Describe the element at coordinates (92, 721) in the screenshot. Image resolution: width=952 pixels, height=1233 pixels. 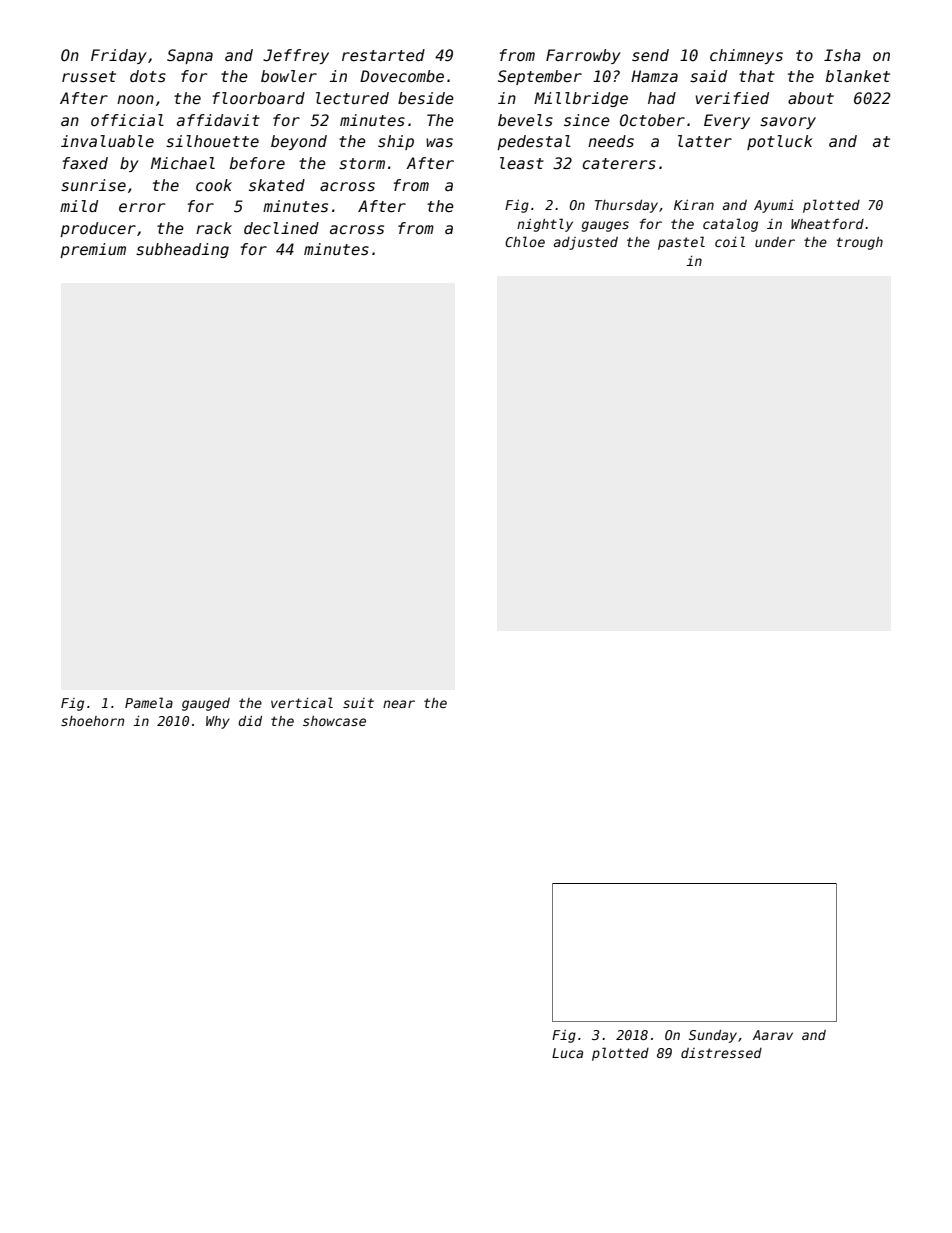
I see `shoehorn` at that location.
